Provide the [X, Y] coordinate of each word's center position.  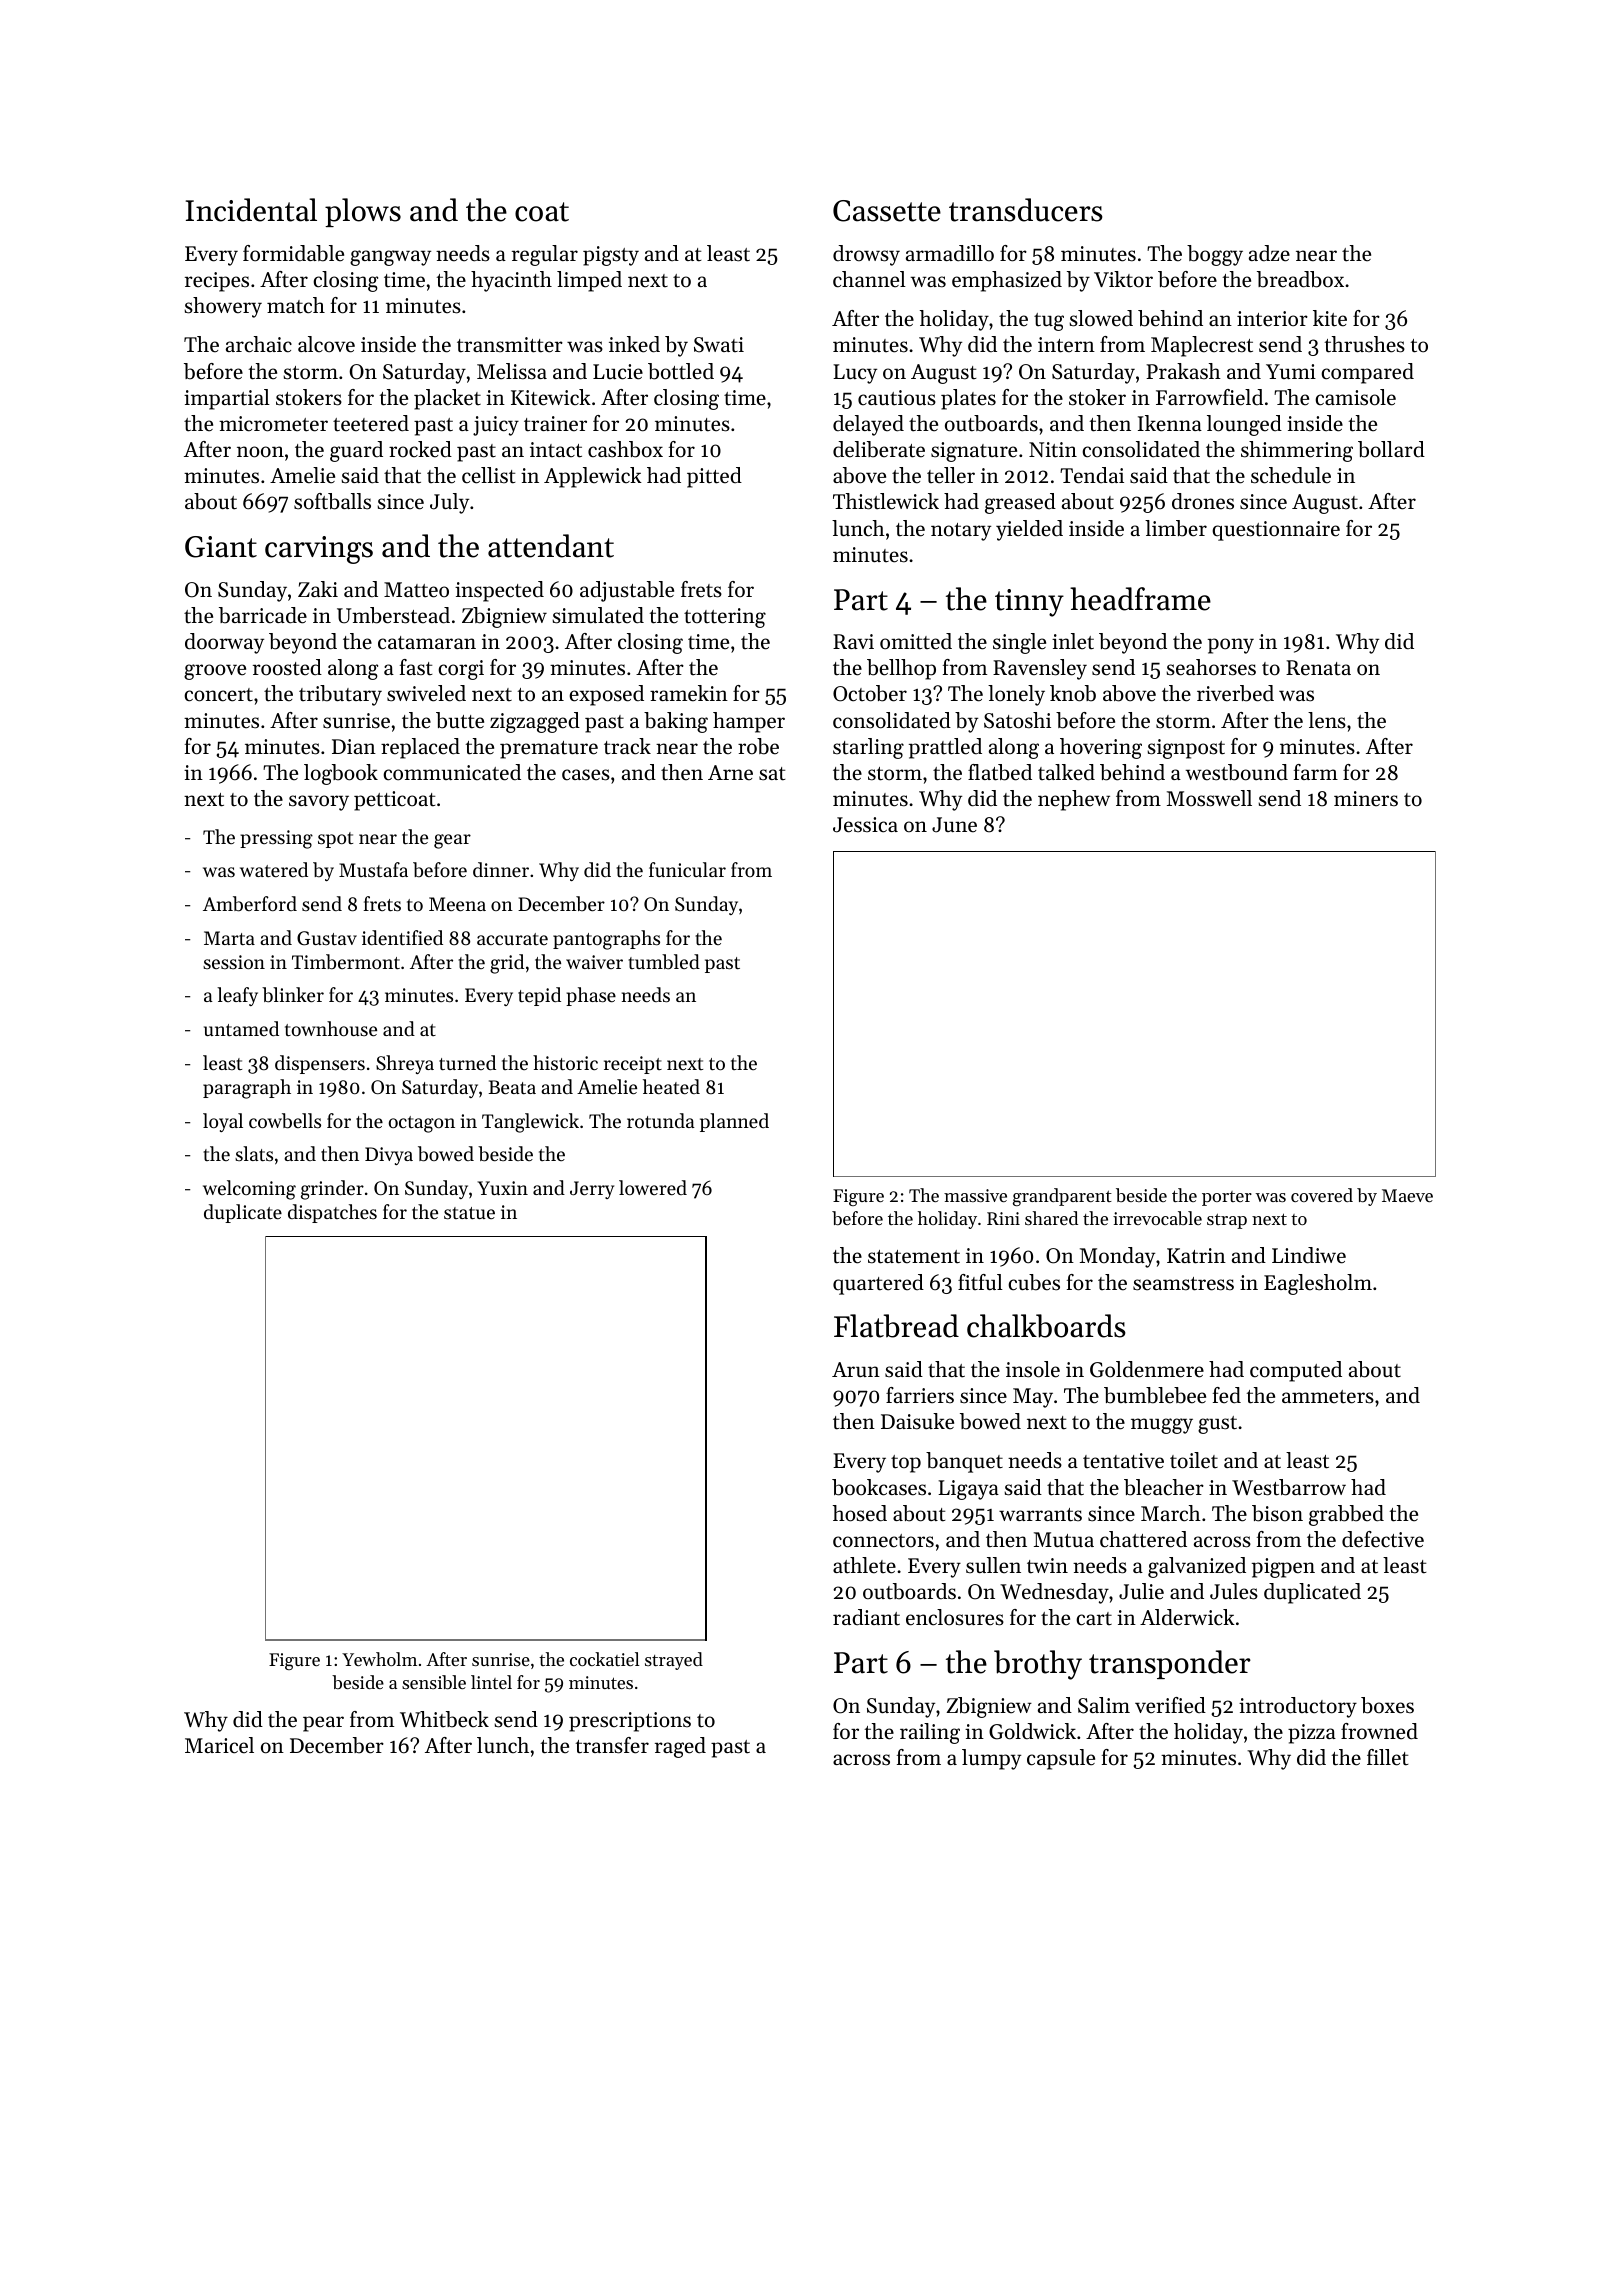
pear [323, 1724]
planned [734, 1122]
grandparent [1062, 1197]
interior [1272, 319]
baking [676, 722]
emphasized [1007, 281]
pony [1231, 646]
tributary [340, 695]
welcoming [249, 1190]
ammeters [1328, 1397]
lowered [653, 1187]
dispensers [320, 1064]
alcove [326, 344]
